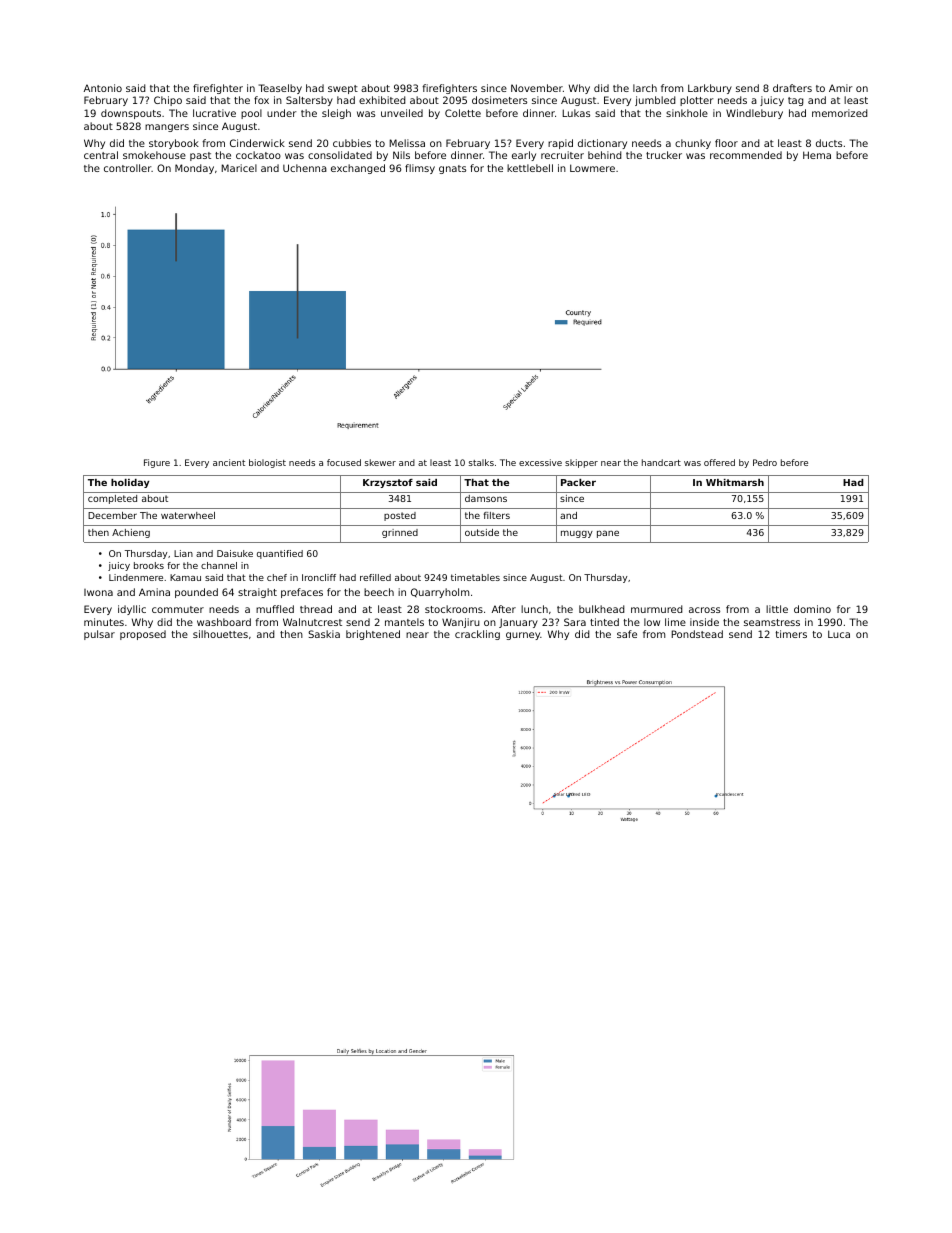 The image size is (952, 1233). Describe the element at coordinates (267, 463) in the screenshot. I see `biologist` at that location.
